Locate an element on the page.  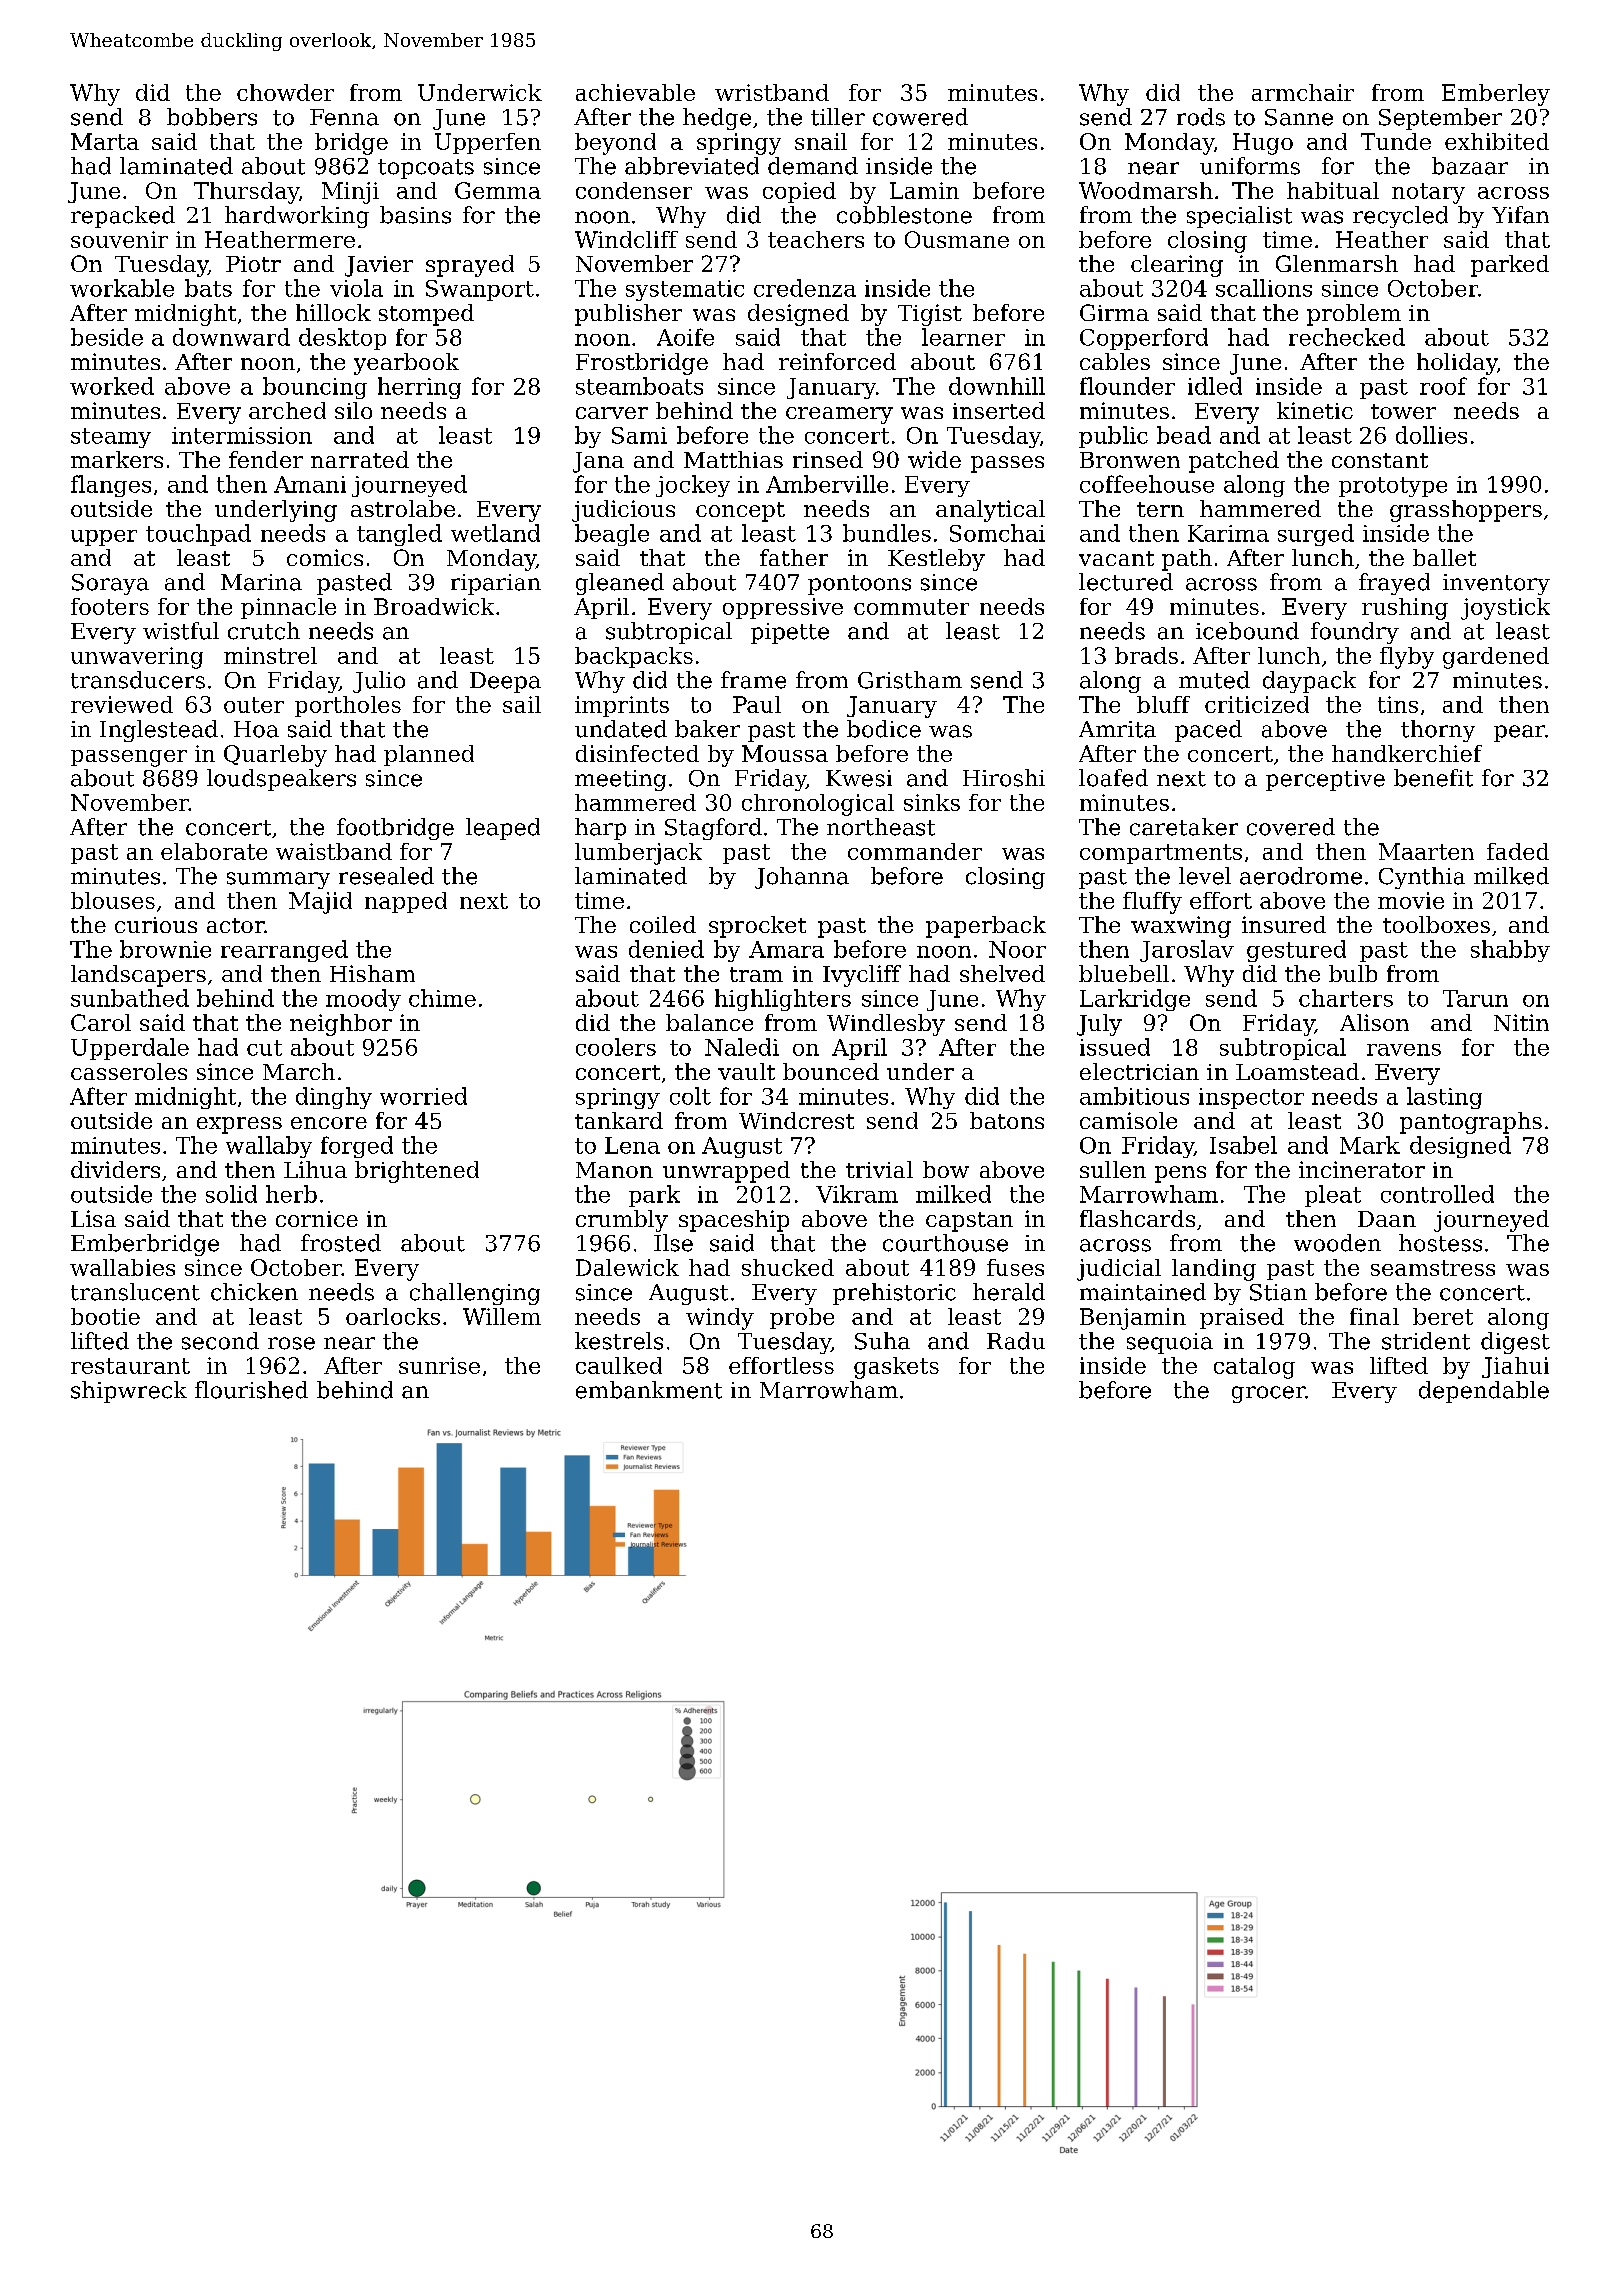
pleat is located at coordinates (1333, 1196).
